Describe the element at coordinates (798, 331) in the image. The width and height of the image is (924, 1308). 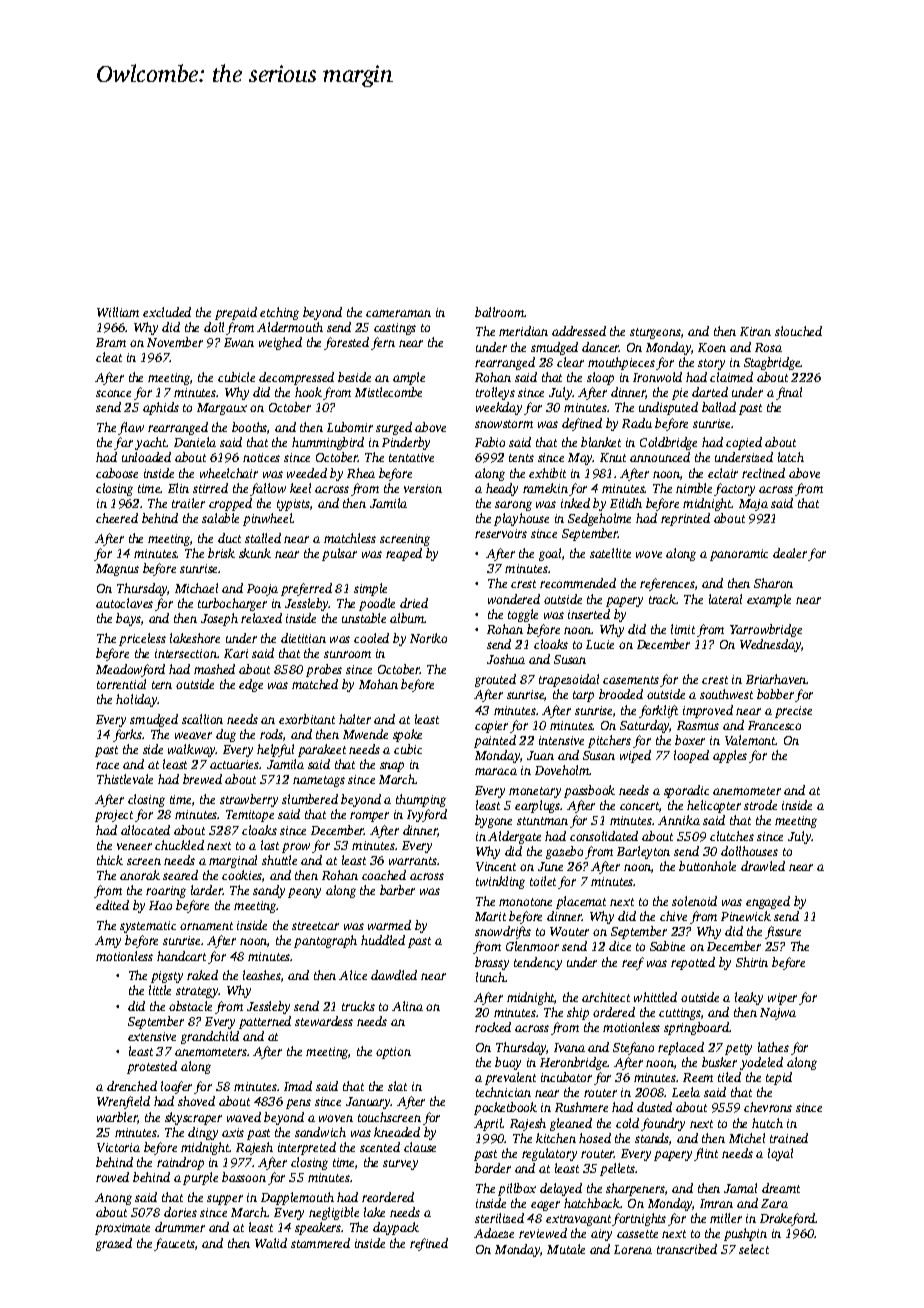
I see `slouched` at that location.
